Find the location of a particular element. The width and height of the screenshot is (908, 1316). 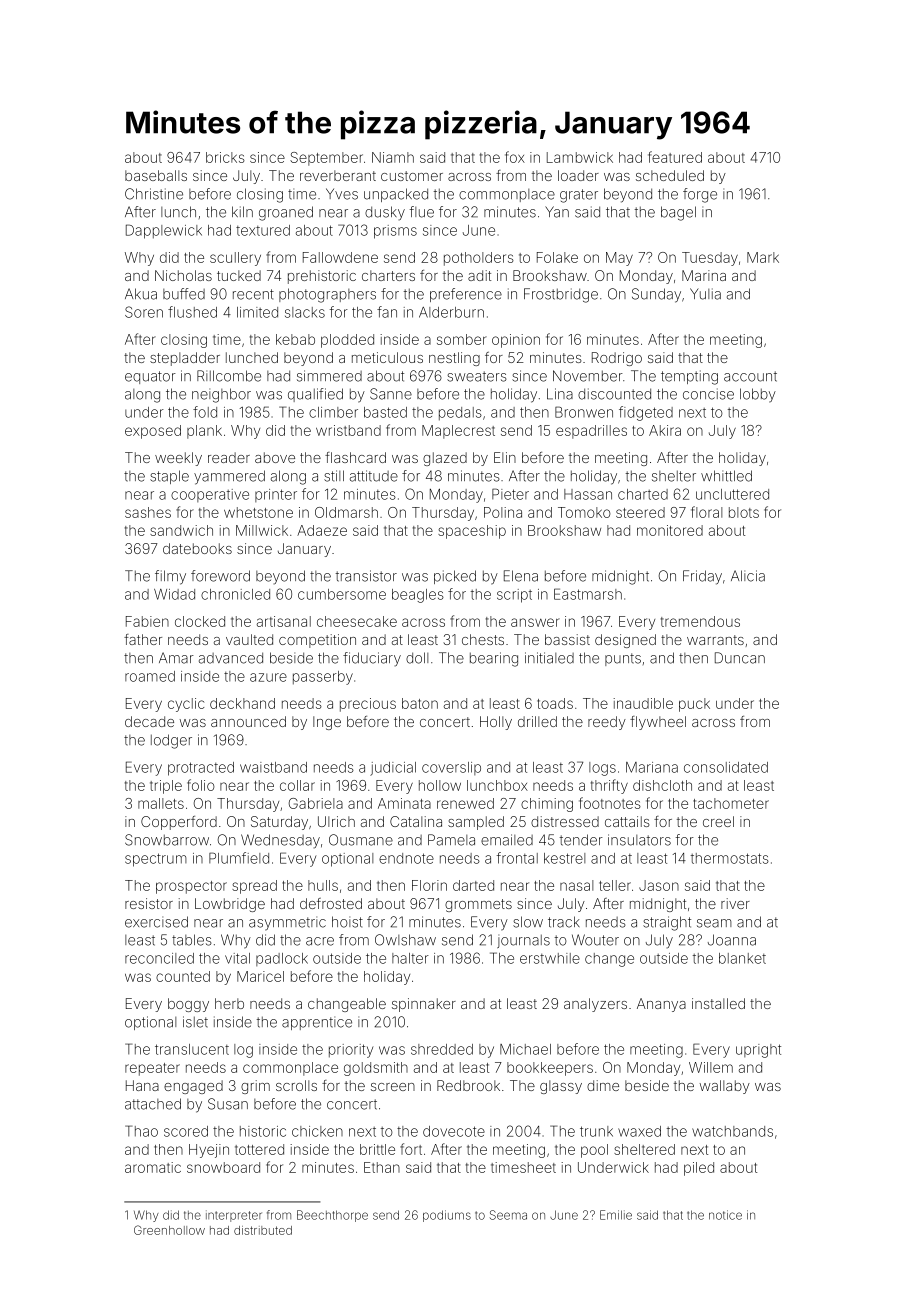

textured is located at coordinates (263, 230).
